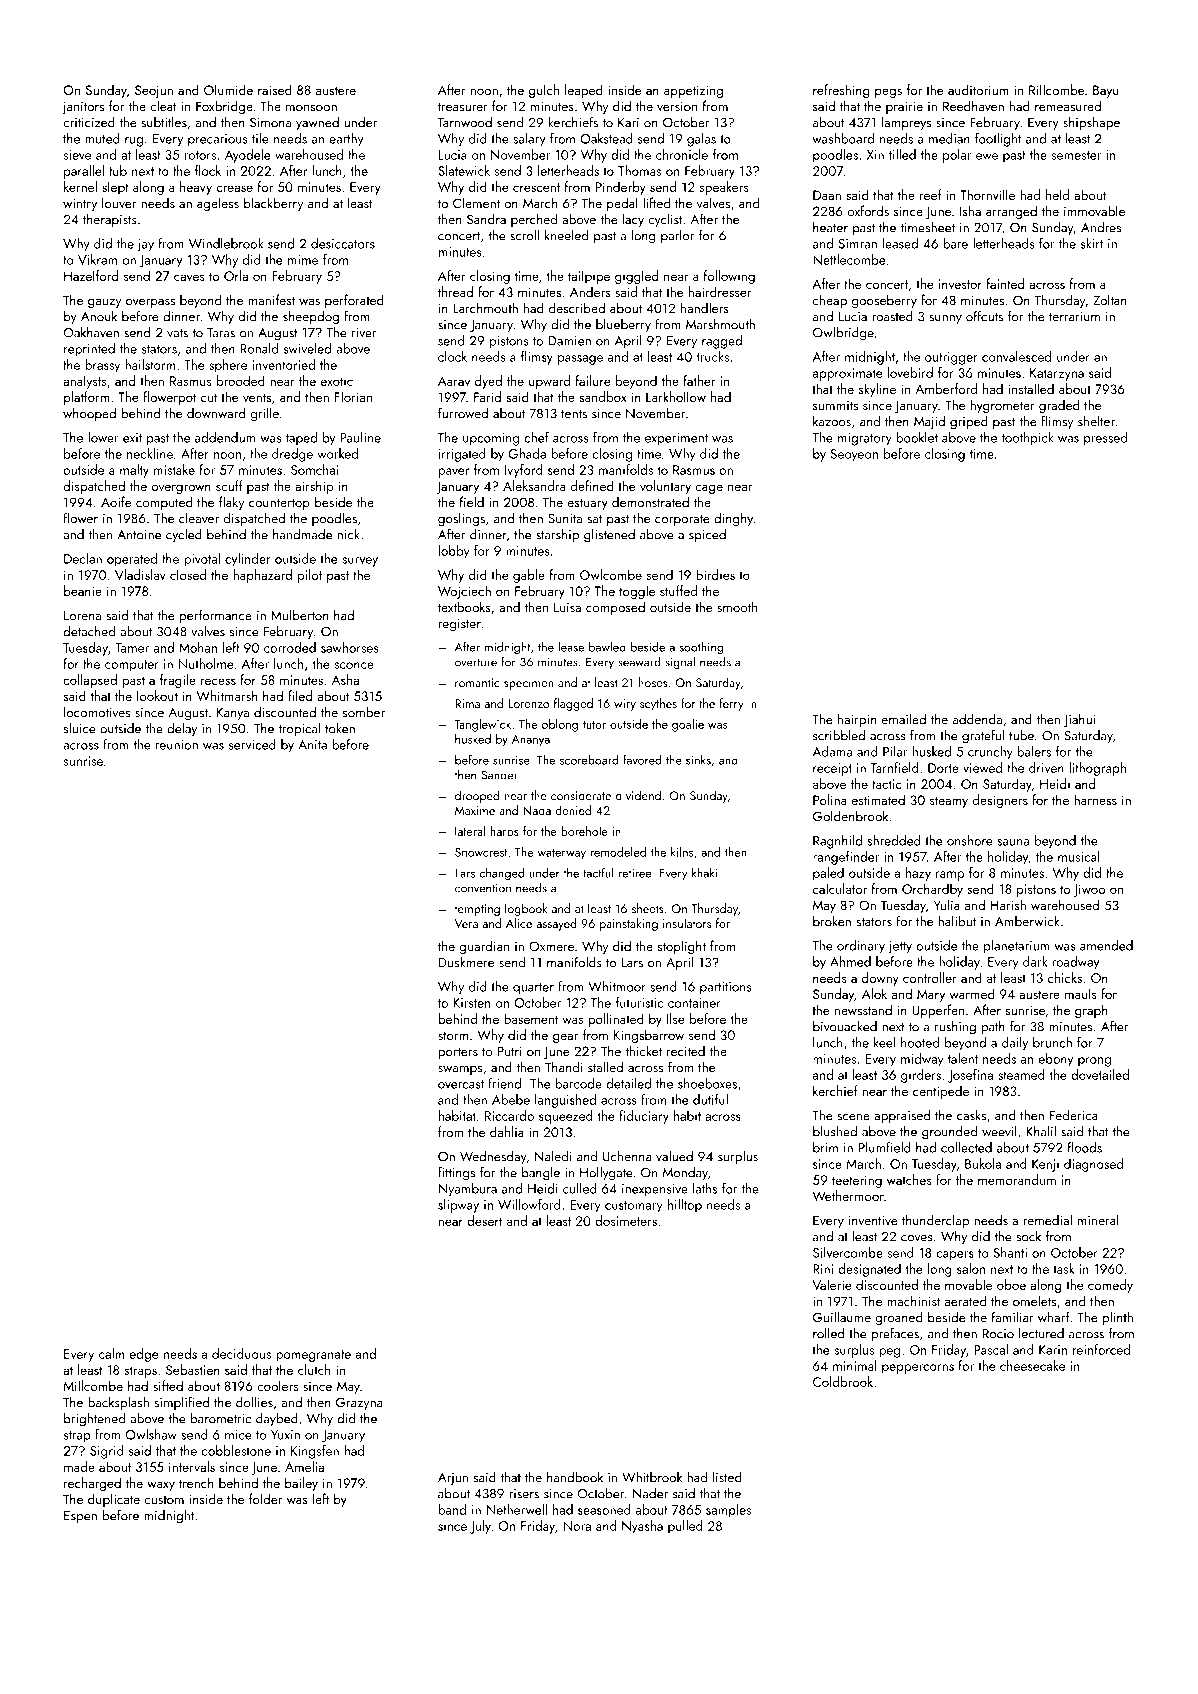 The height and width of the screenshot is (1694, 1198). What do you see at coordinates (1118, 1318) in the screenshot?
I see `plinth` at bounding box center [1118, 1318].
